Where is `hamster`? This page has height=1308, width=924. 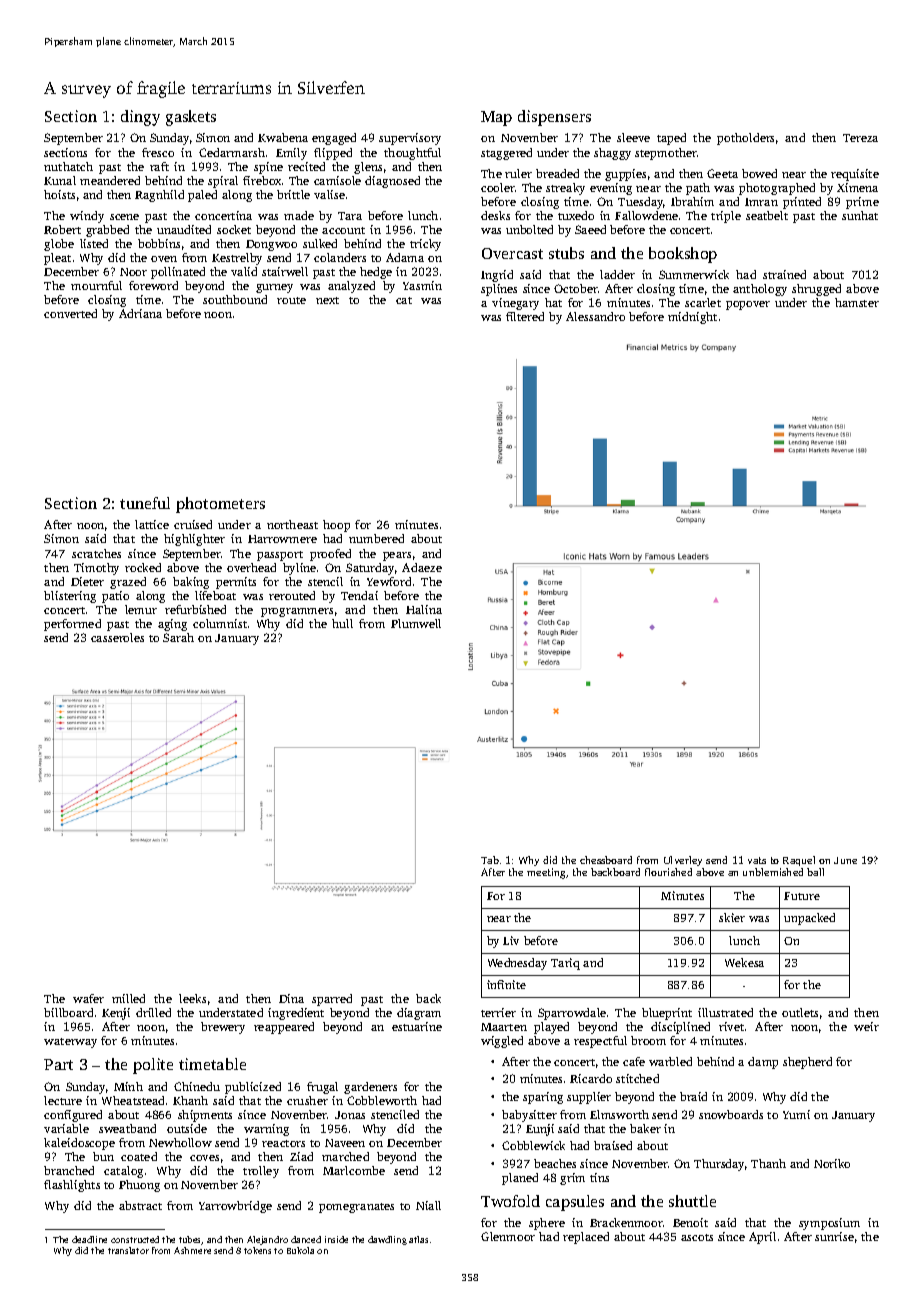
hamster is located at coordinates (857, 302).
